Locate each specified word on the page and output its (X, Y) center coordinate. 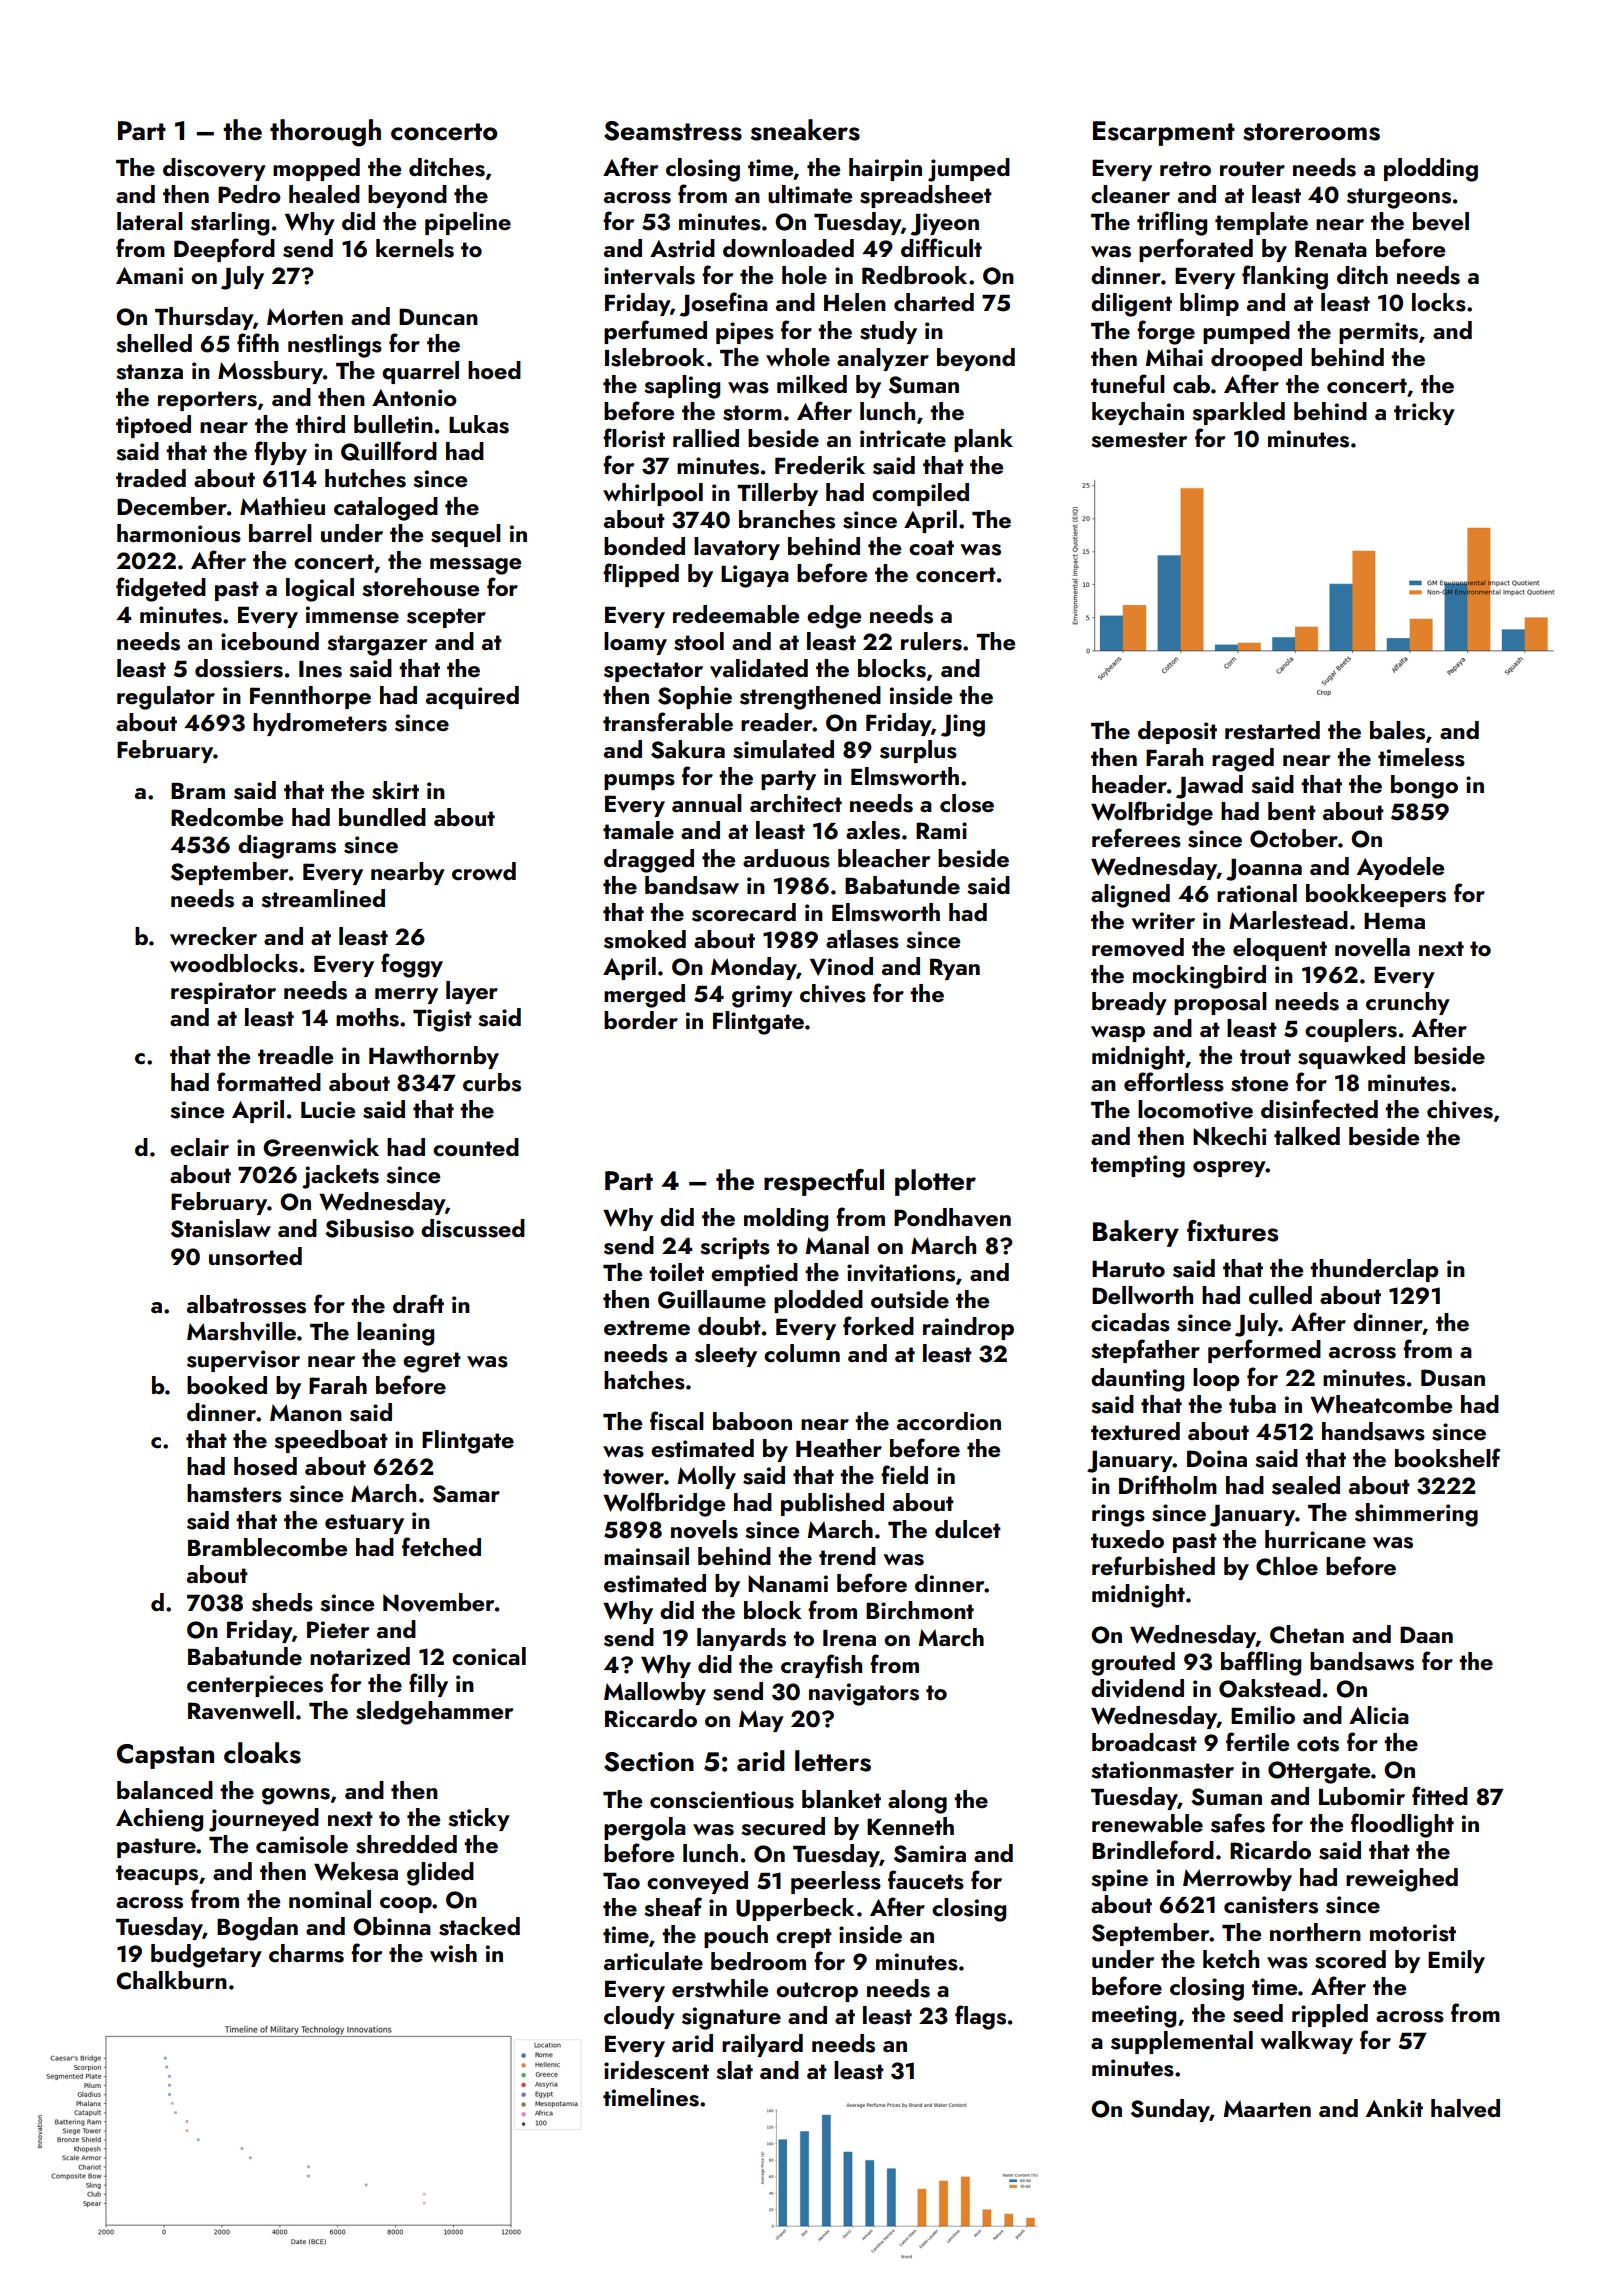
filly (428, 1685)
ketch (1231, 1959)
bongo (1424, 787)
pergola (645, 1829)
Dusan (1453, 1378)
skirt (395, 790)
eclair (199, 1147)
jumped (969, 170)
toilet (676, 1272)
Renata (1331, 248)
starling (230, 224)
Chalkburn (171, 1980)
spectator (653, 672)
